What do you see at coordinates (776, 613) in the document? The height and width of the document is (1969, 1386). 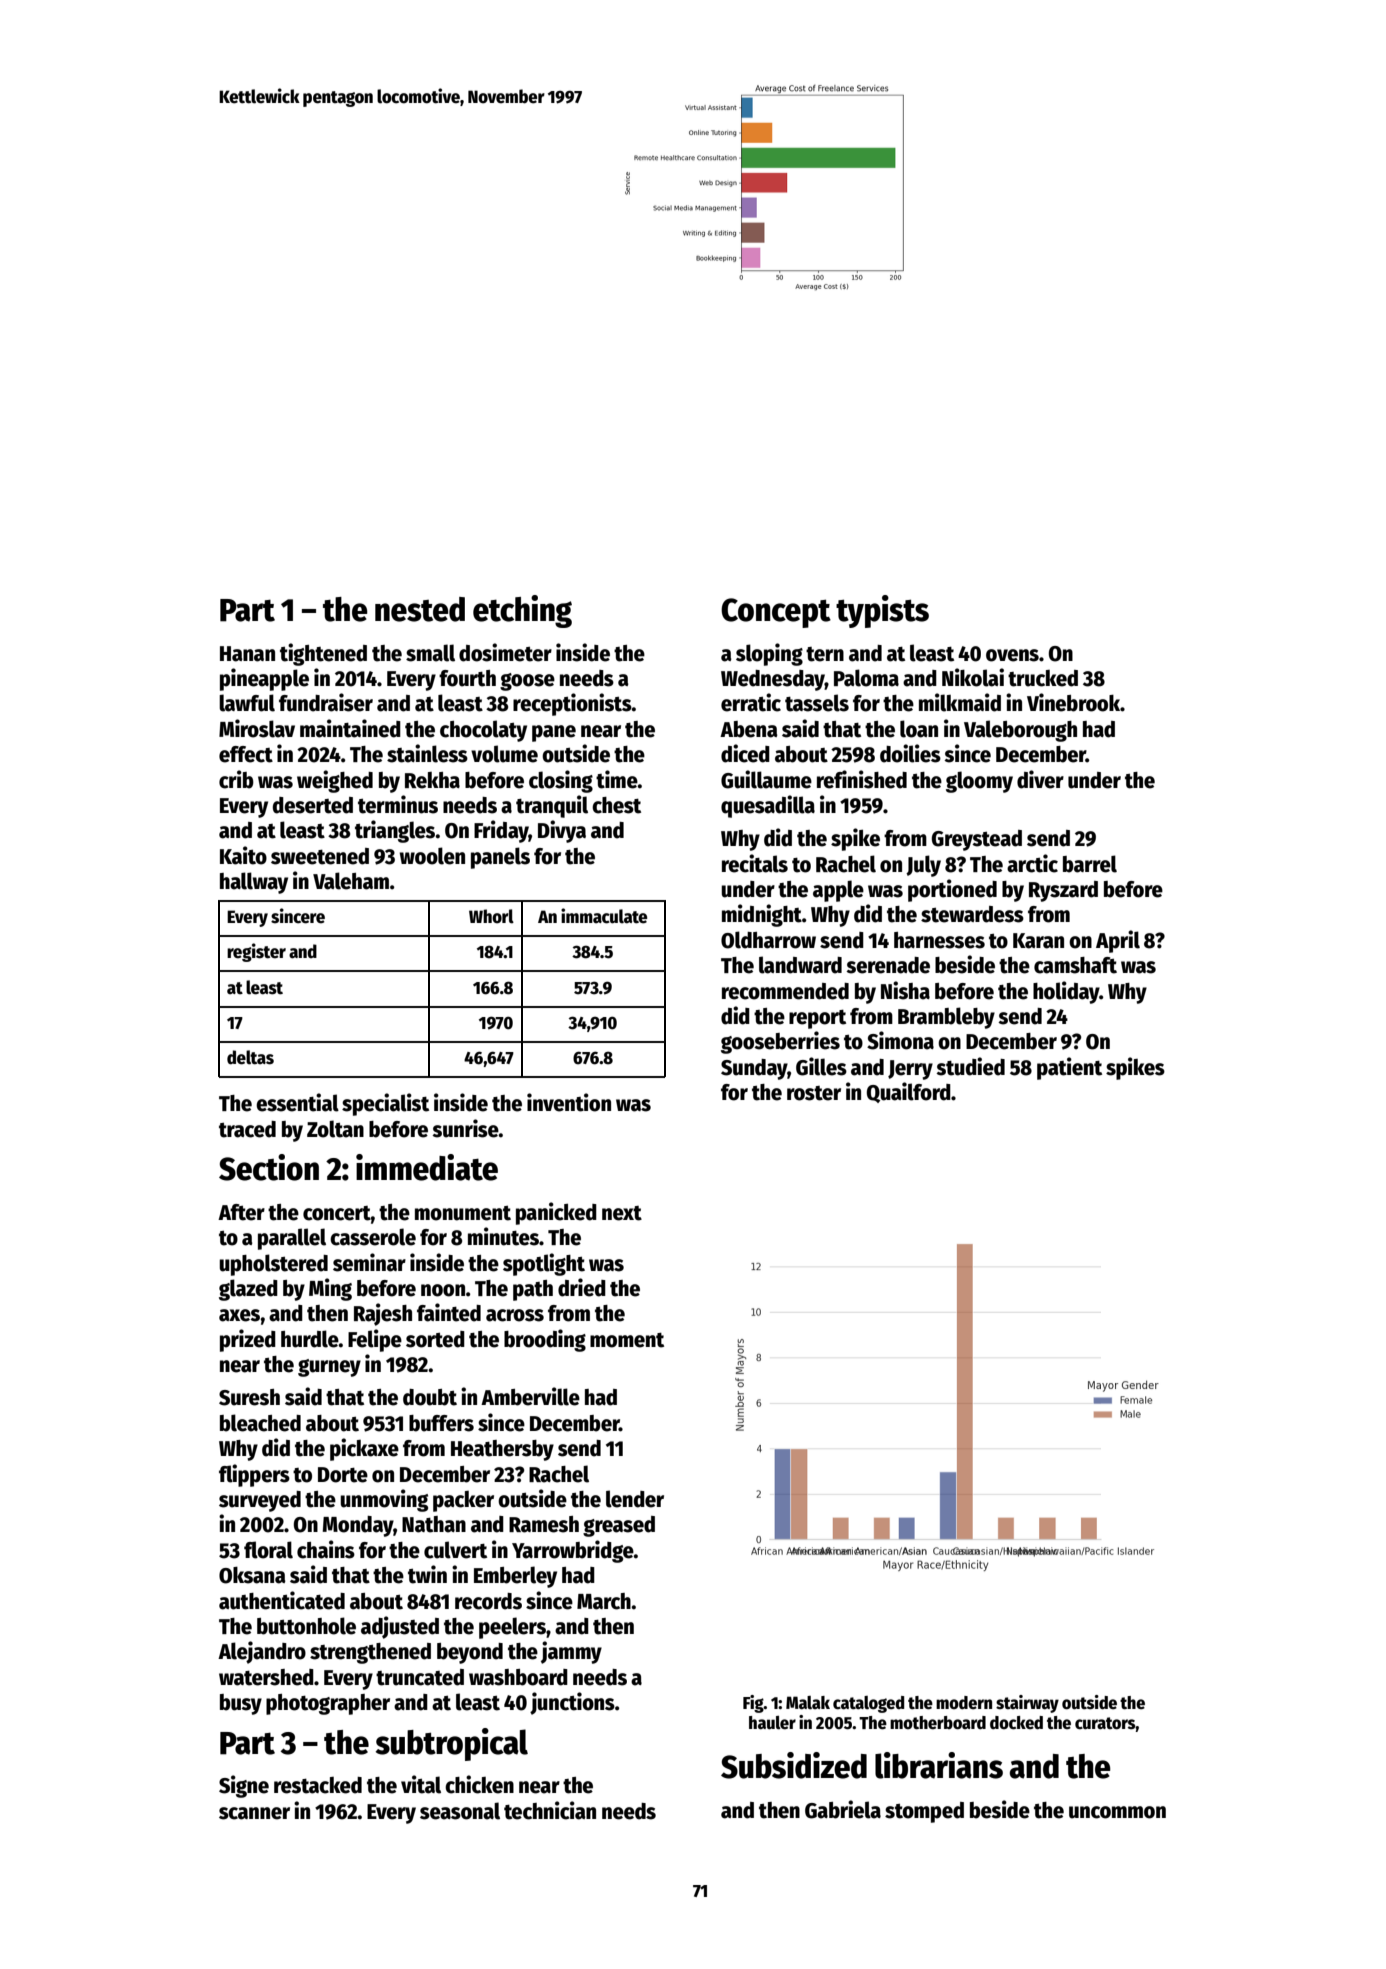 I see `Concept` at bounding box center [776, 613].
